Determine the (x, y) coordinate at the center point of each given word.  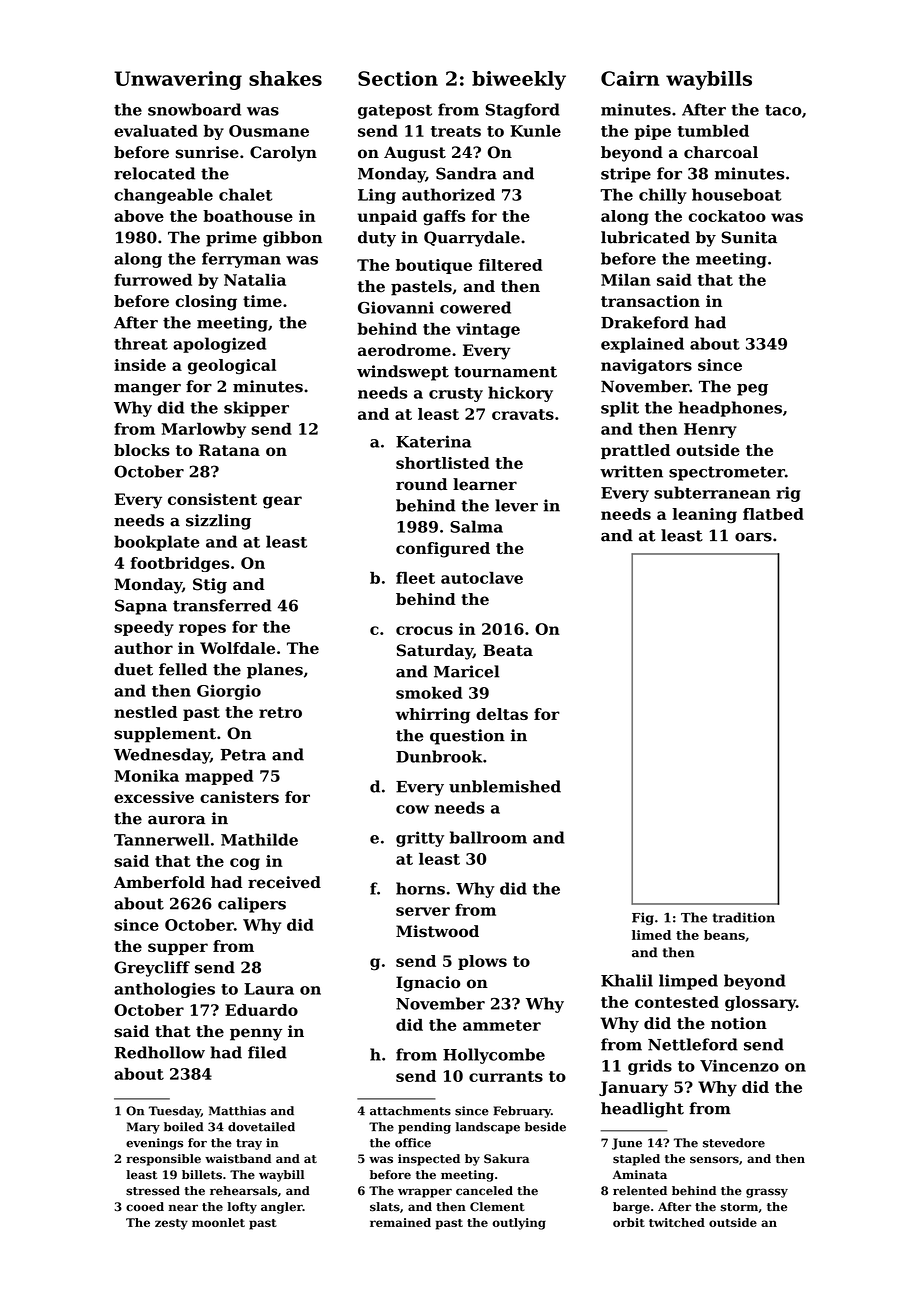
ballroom (488, 837)
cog (245, 864)
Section (398, 78)
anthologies (164, 990)
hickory (520, 394)
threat (141, 343)
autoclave (482, 577)
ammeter (502, 1025)
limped (688, 982)
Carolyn (283, 154)
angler (282, 1208)
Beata (508, 650)
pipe (653, 132)
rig (788, 494)
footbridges (180, 564)
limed (651, 935)
